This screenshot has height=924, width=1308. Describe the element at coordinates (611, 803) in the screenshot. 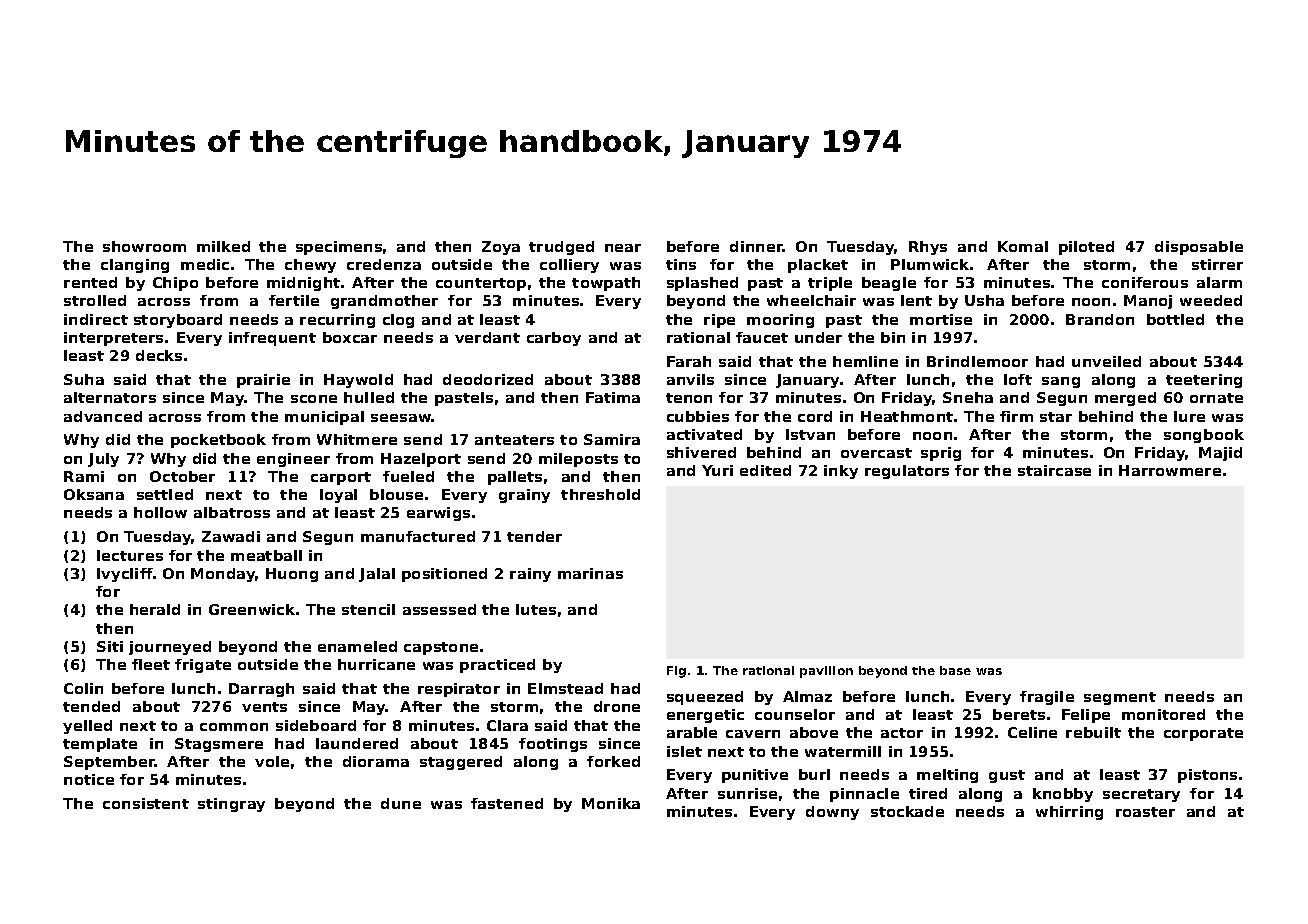

I see `Monika` at that location.
